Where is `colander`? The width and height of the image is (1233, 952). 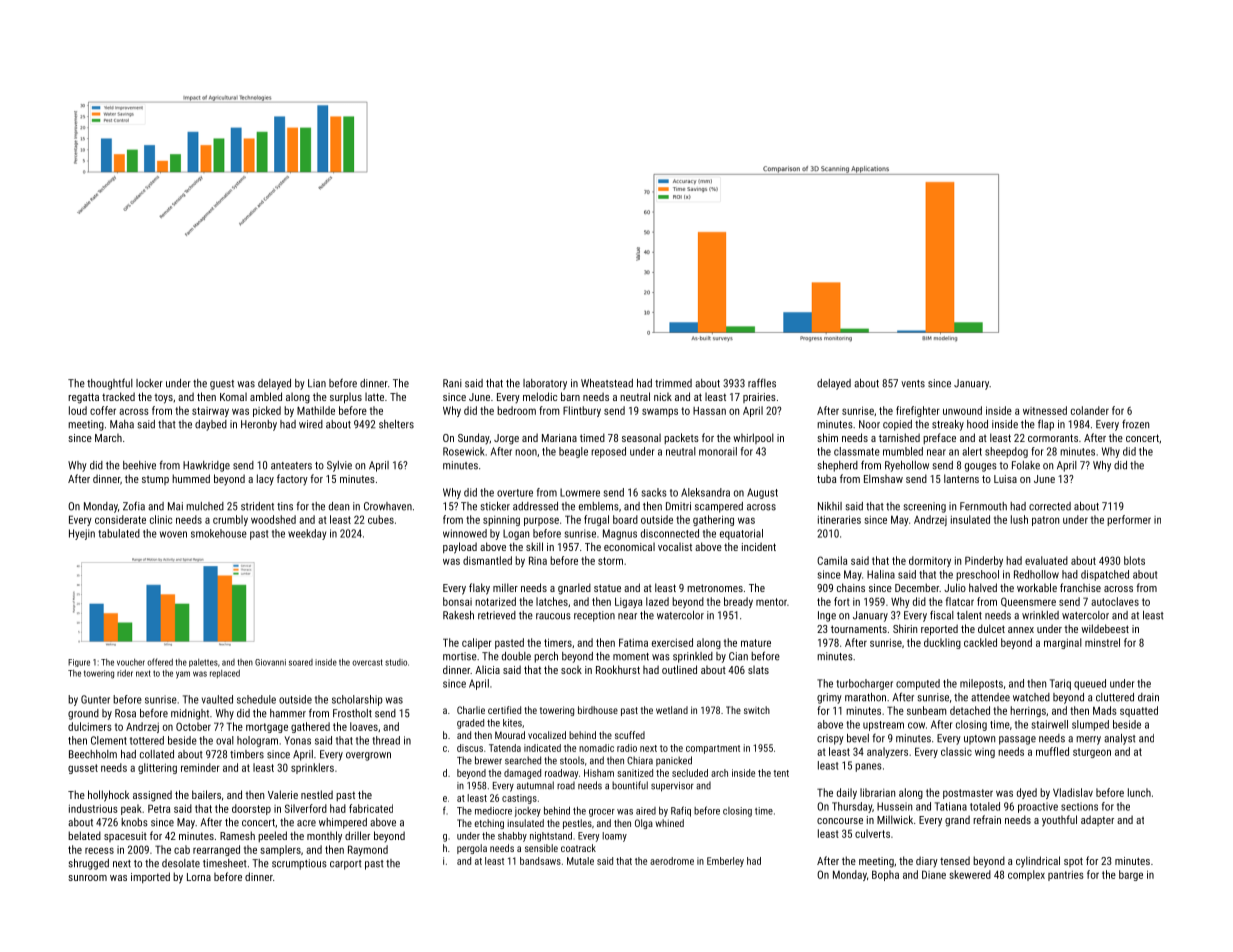
colander is located at coordinates (1090, 410).
